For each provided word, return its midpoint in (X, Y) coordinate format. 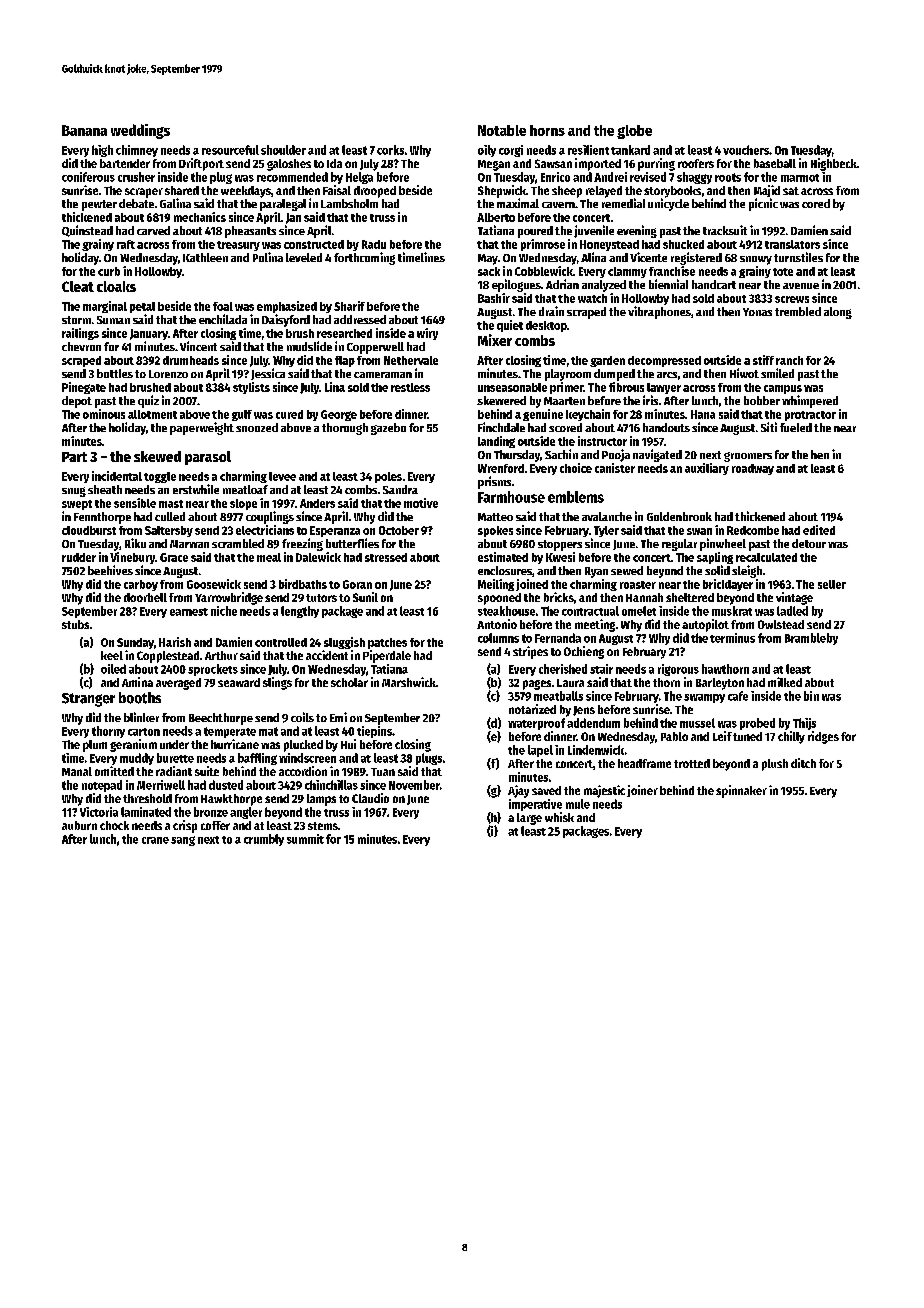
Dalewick (318, 557)
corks (390, 150)
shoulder (283, 150)
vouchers (746, 150)
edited (819, 530)
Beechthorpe (221, 719)
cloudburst (89, 530)
